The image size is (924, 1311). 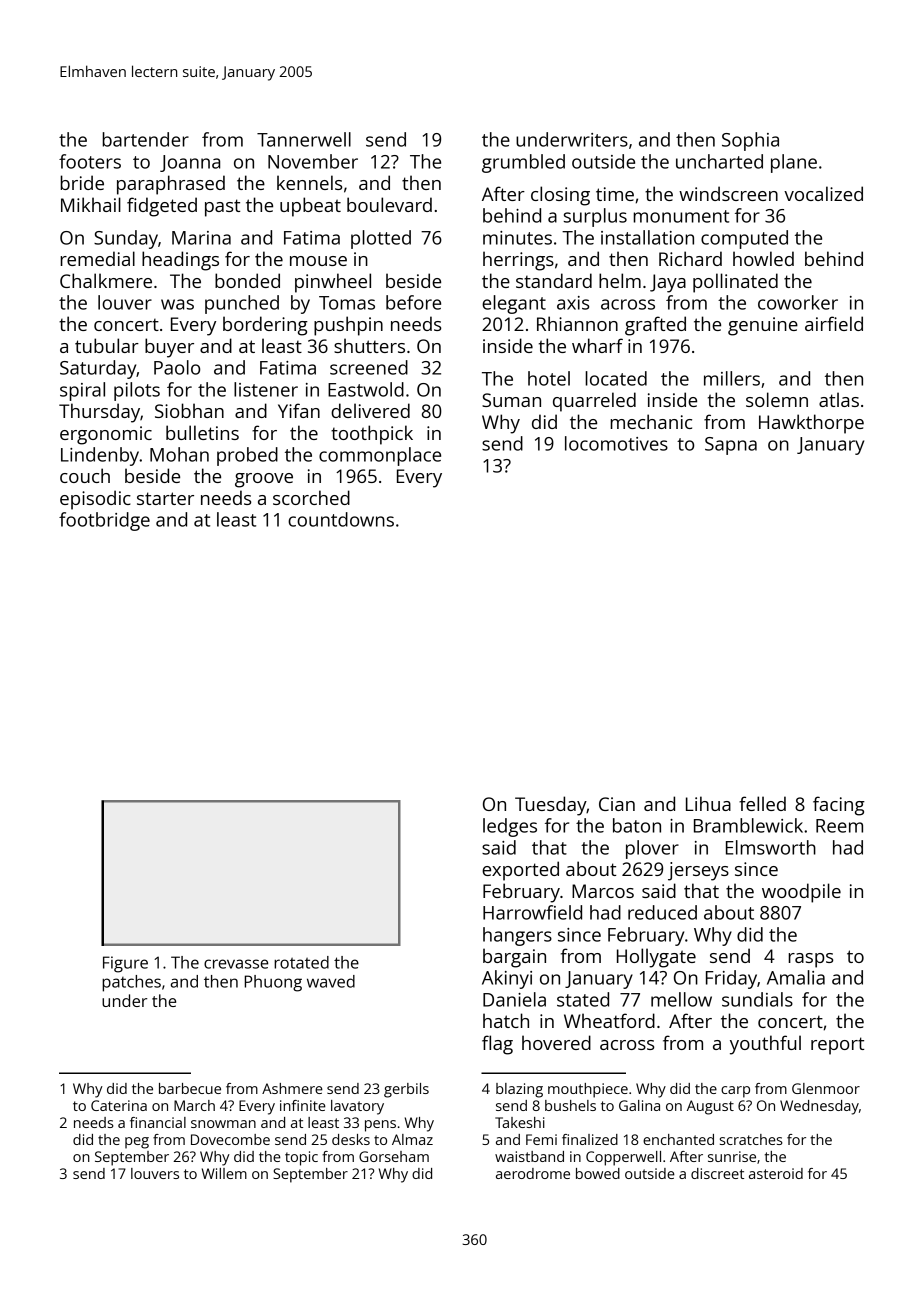 What do you see at coordinates (273, 983) in the image?
I see `Phuong` at bounding box center [273, 983].
